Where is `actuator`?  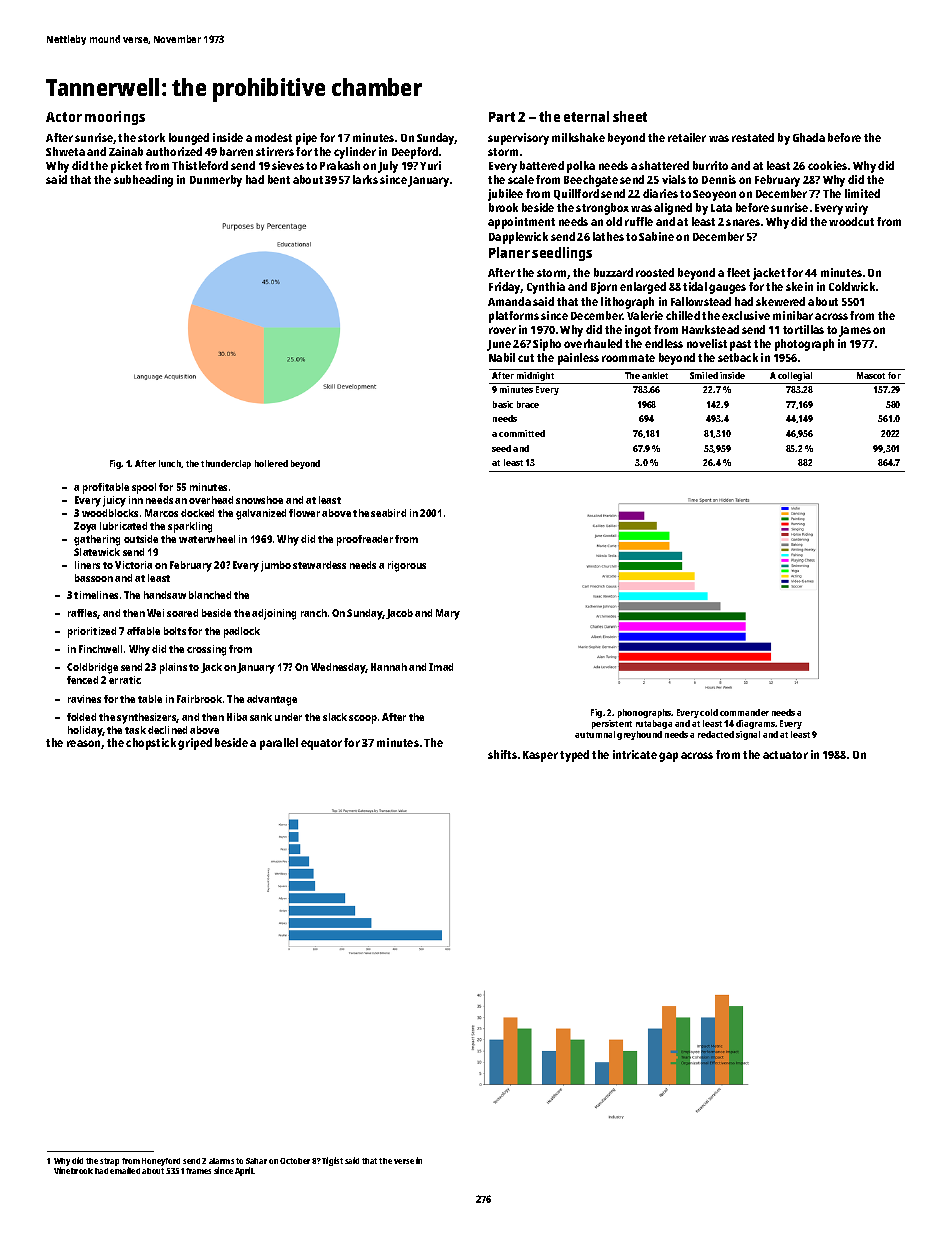
actuator is located at coordinates (785, 755).
